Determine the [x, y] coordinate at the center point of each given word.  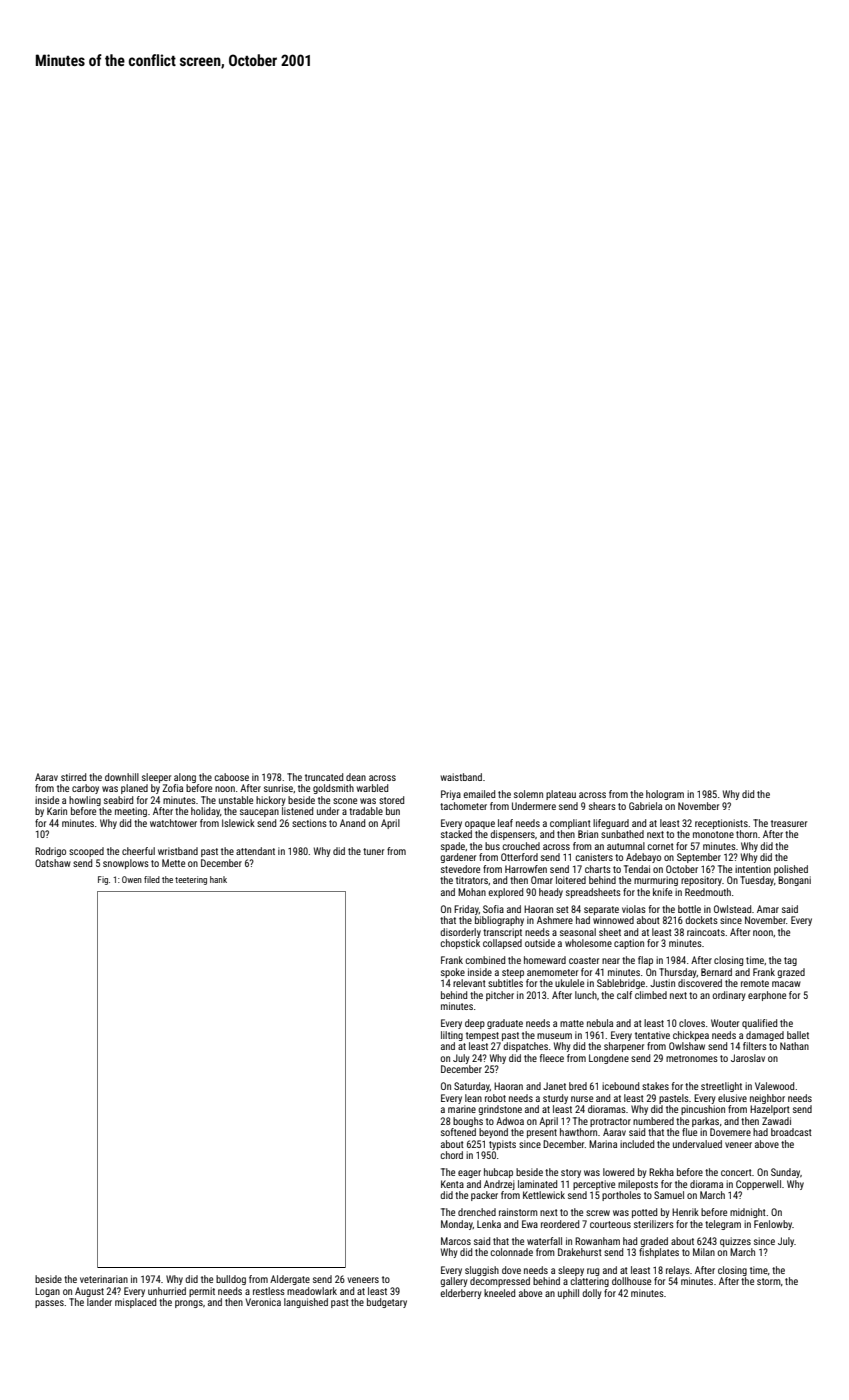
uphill [568, 1294]
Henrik [685, 1212]
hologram [665, 795]
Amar [768, 909]
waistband [461, 777]
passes [49, 1304]
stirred [73, 777]
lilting [452, 1036]
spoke [453, 973]
